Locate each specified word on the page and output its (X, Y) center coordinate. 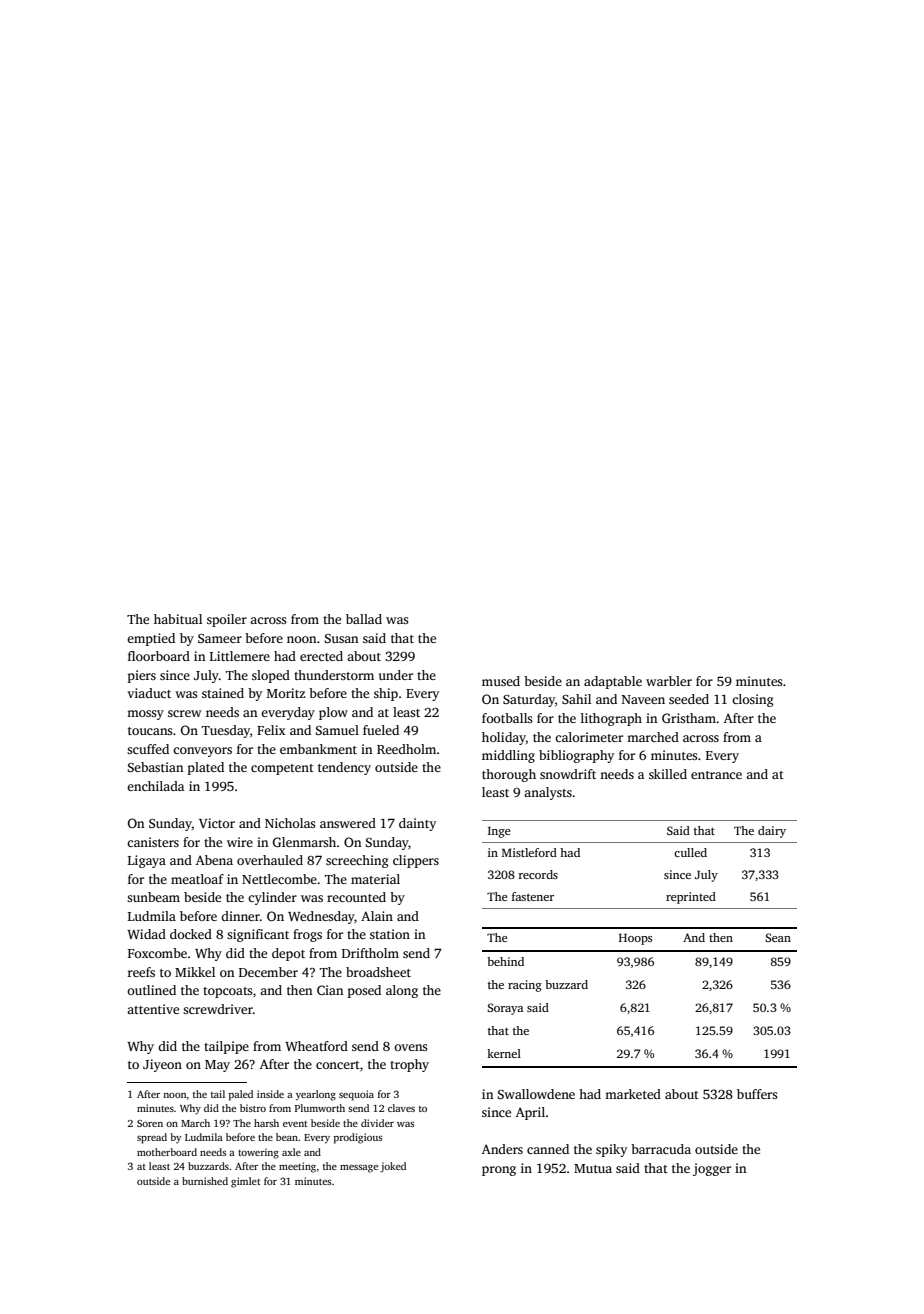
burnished (205, 1181)
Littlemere (240, 656)
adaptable (613, 682)
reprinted (691, 898)
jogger (712, 1169)
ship (386, 694)
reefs (141, 972)
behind (505, 961)
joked (393, 1167)
